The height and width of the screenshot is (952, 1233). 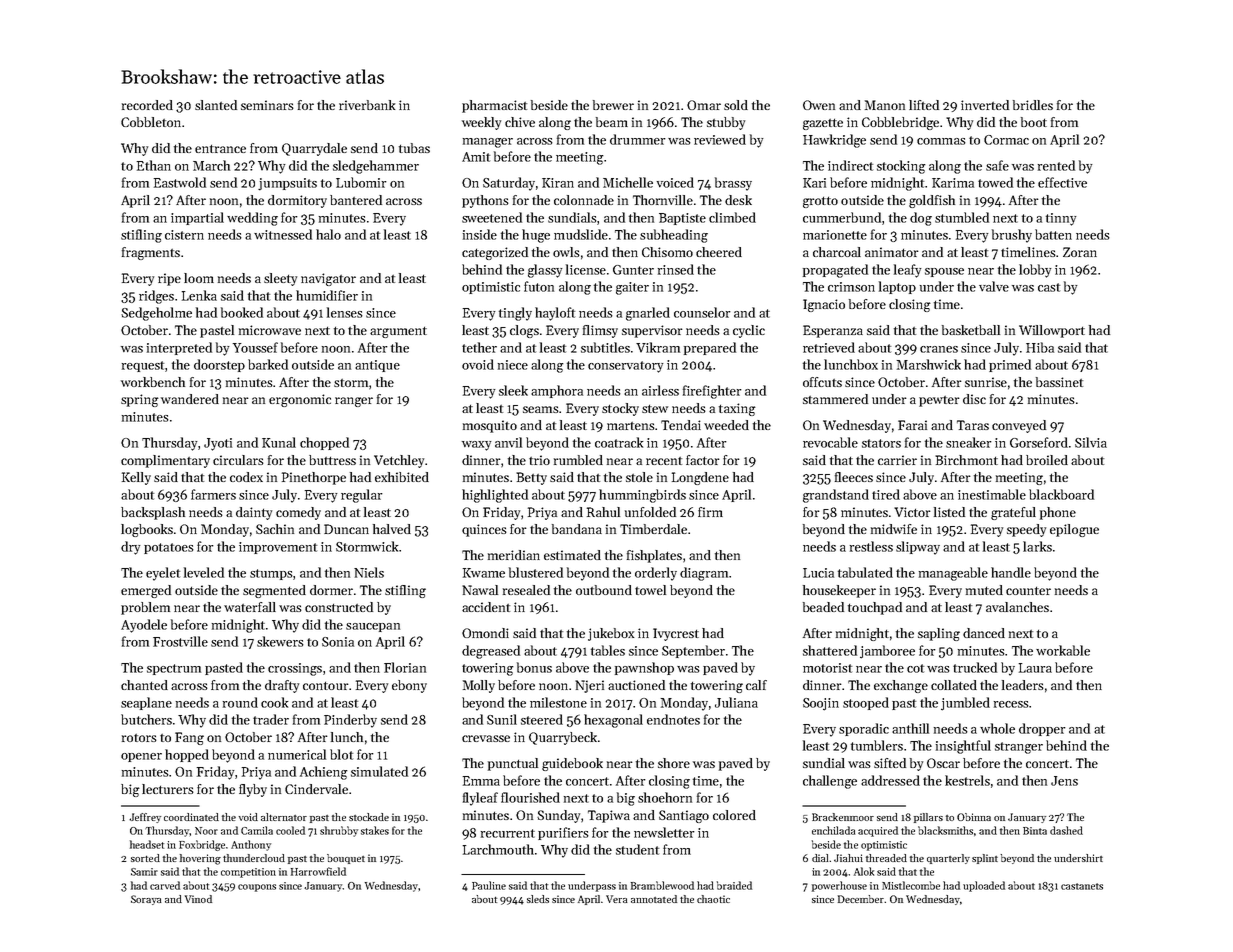 I want to click on counter, so click(x=1028, y=591).
